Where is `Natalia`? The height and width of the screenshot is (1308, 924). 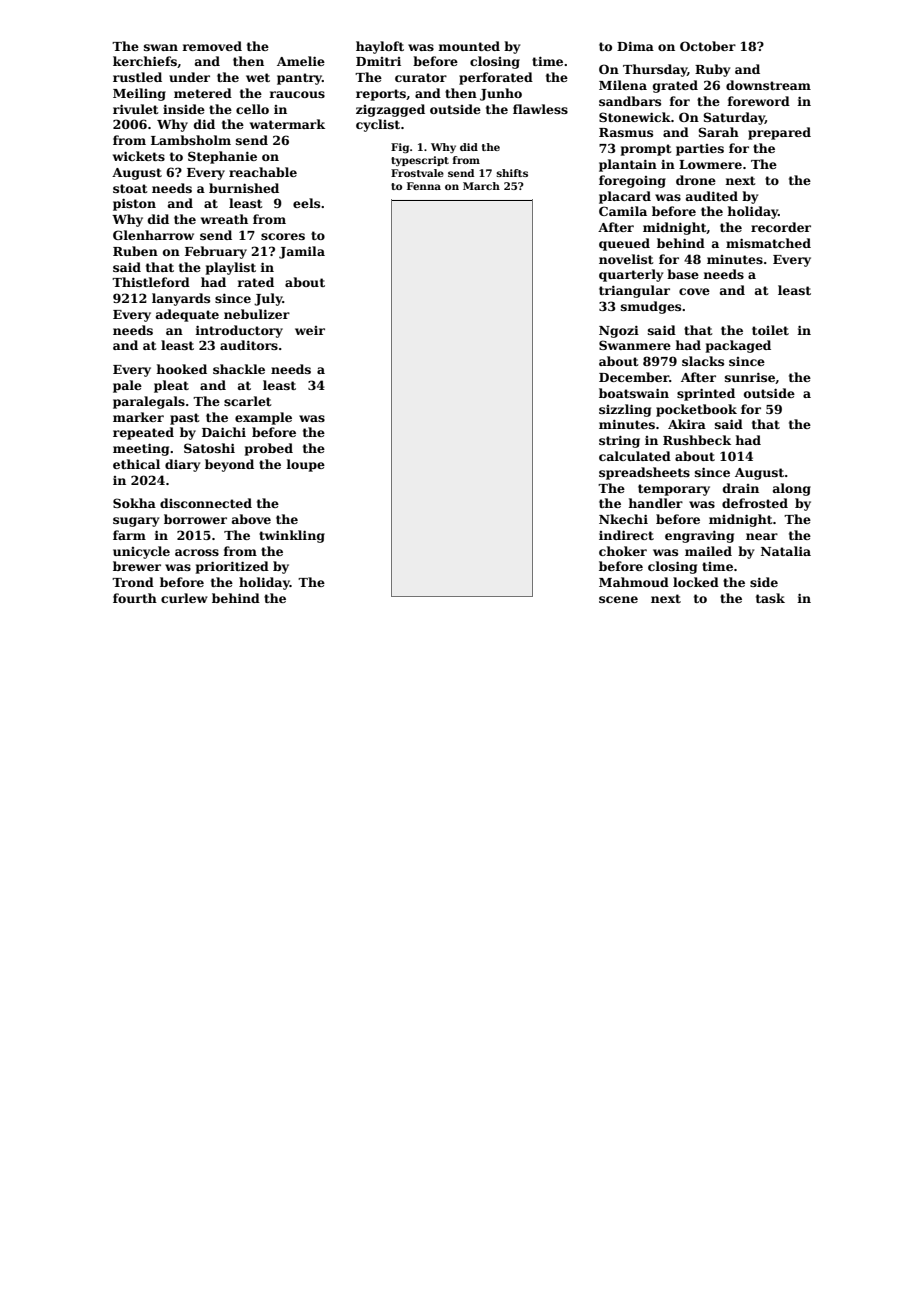 Natalia is located at coordinates (786, 551).
